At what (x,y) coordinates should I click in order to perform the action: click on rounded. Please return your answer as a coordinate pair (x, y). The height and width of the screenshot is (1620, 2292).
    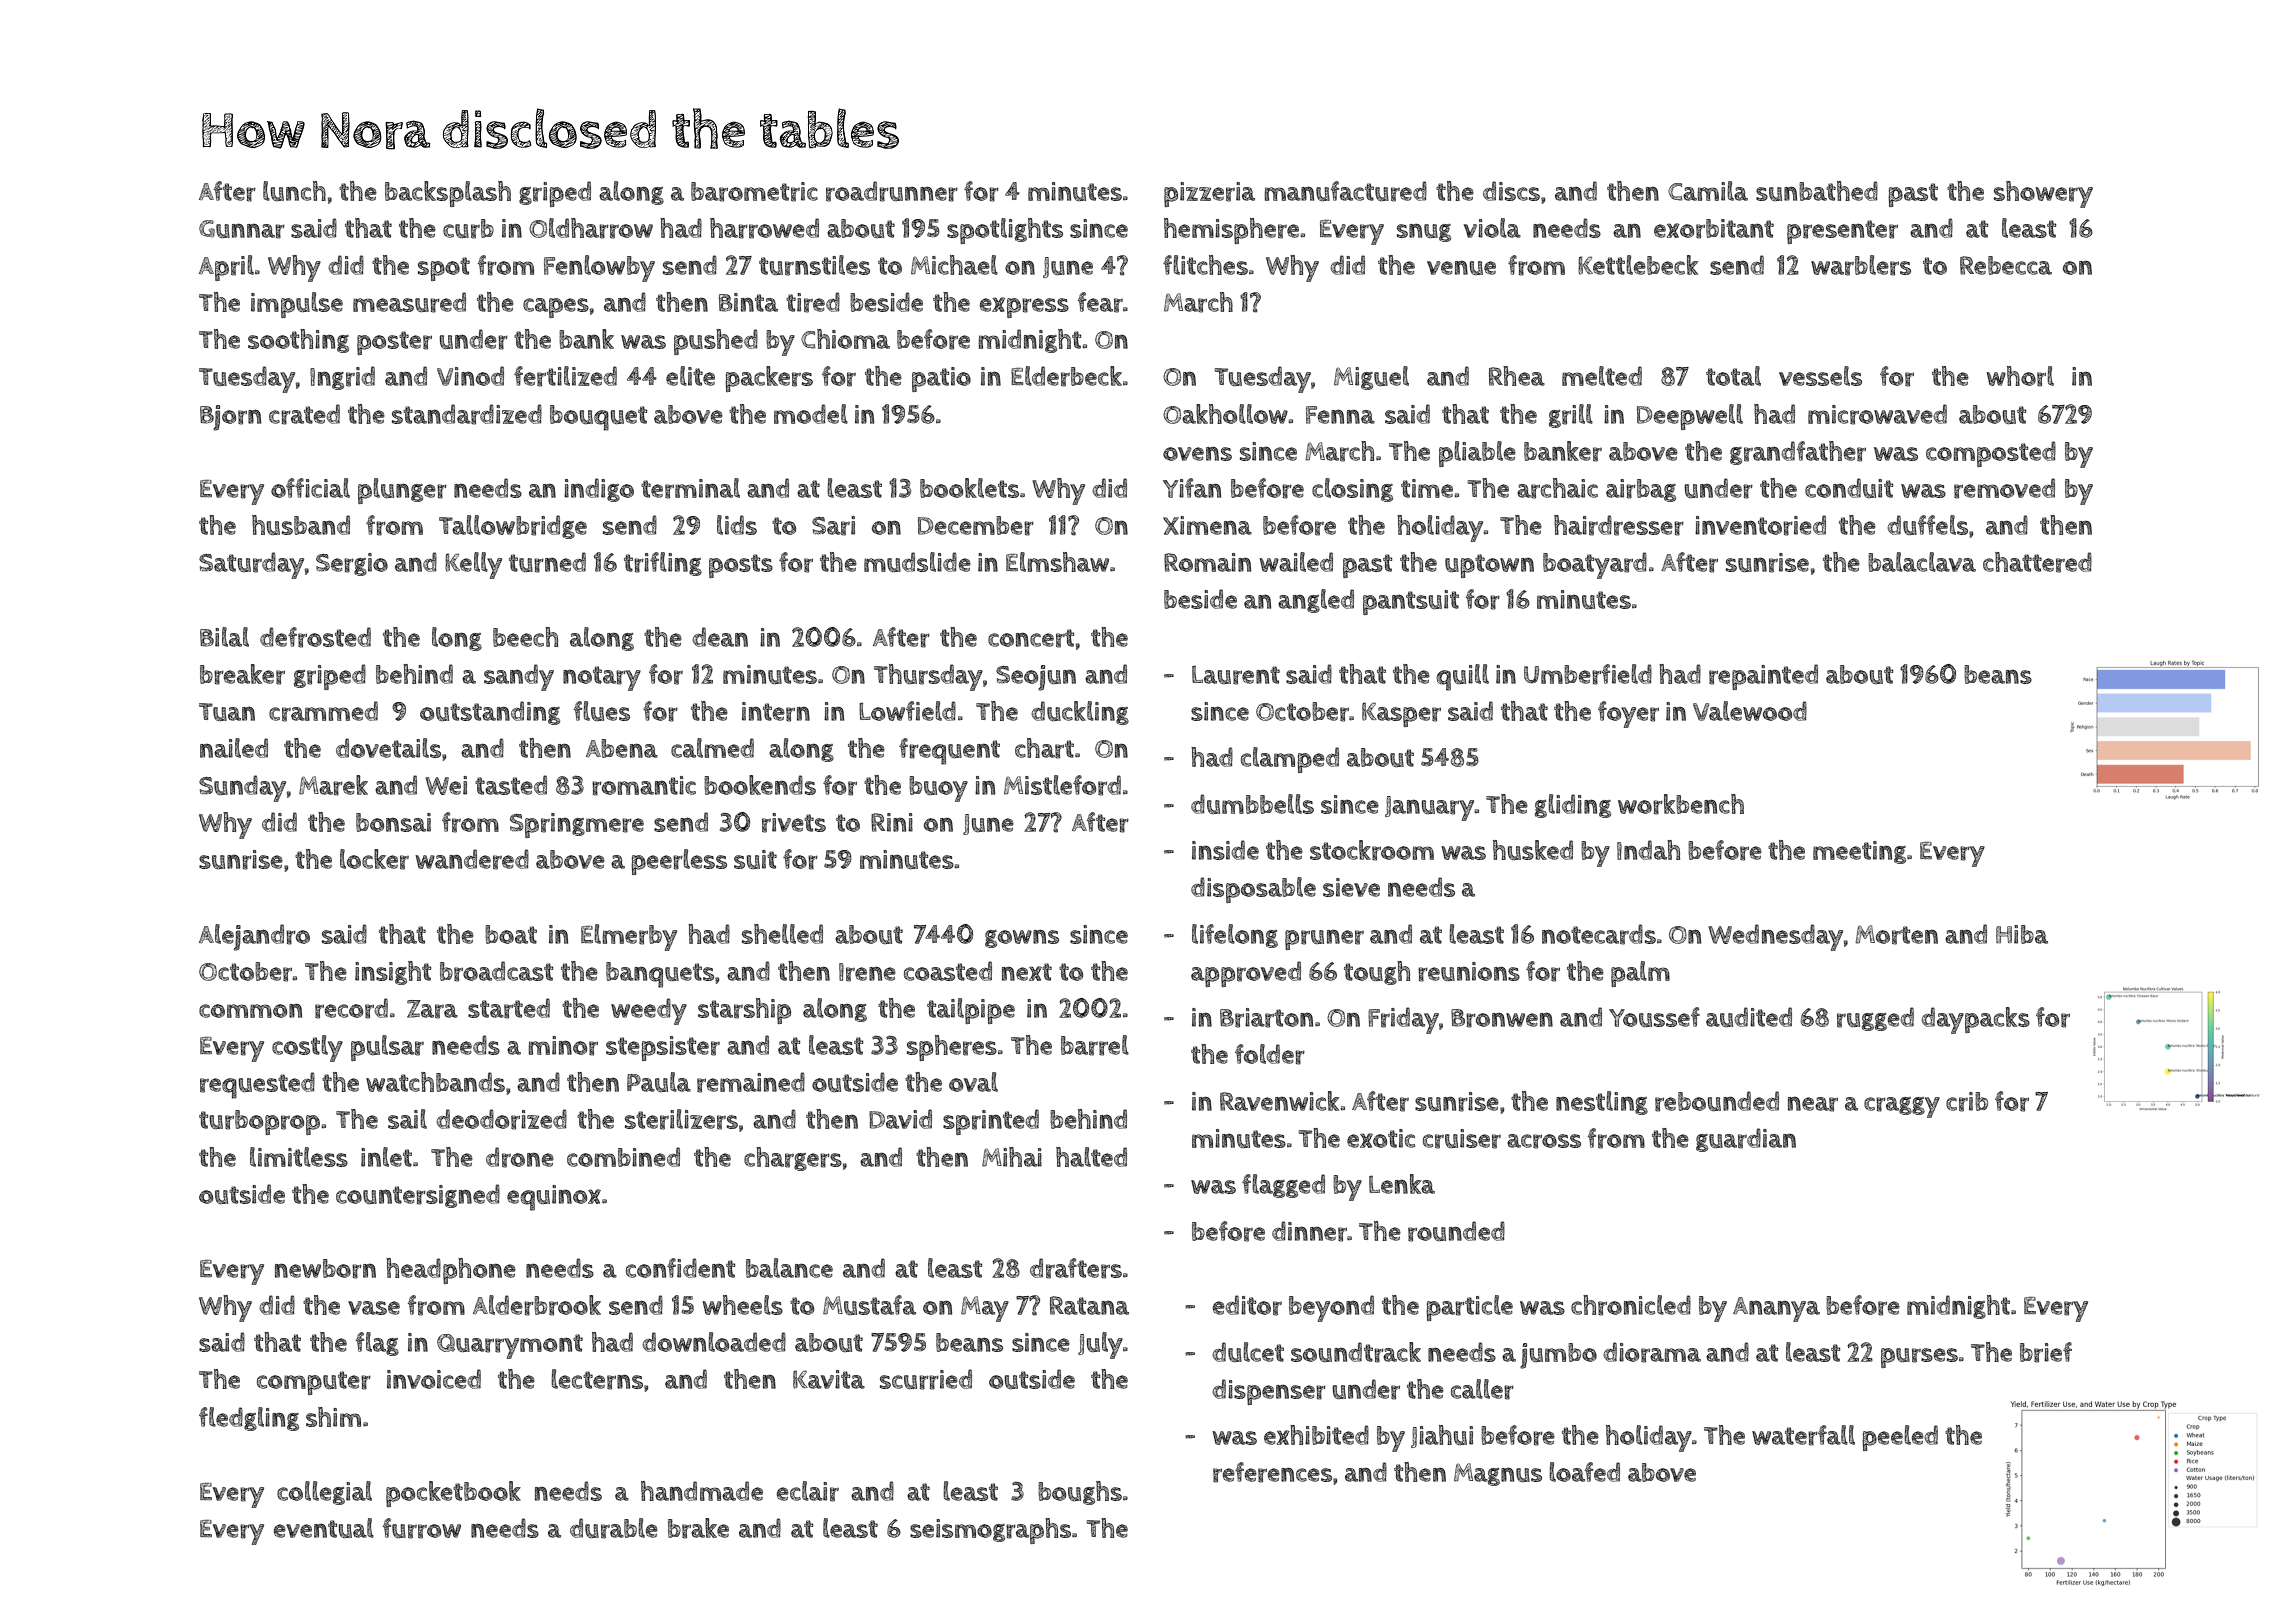
    Looking at the image, I should click on (1456, 1231).
